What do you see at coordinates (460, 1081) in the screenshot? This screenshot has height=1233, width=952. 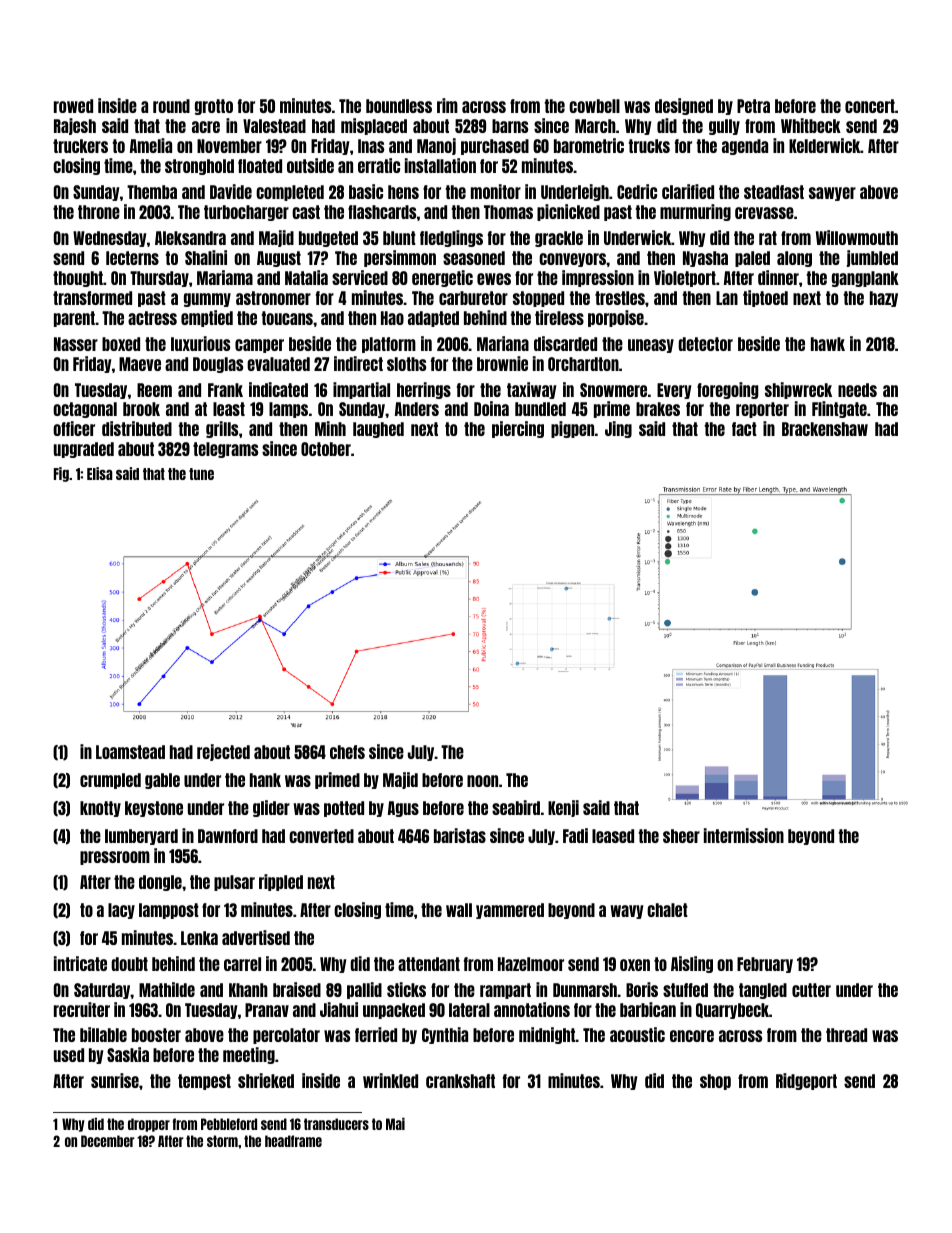 I see `crankshaft` at bounding box center [460, 1081].
